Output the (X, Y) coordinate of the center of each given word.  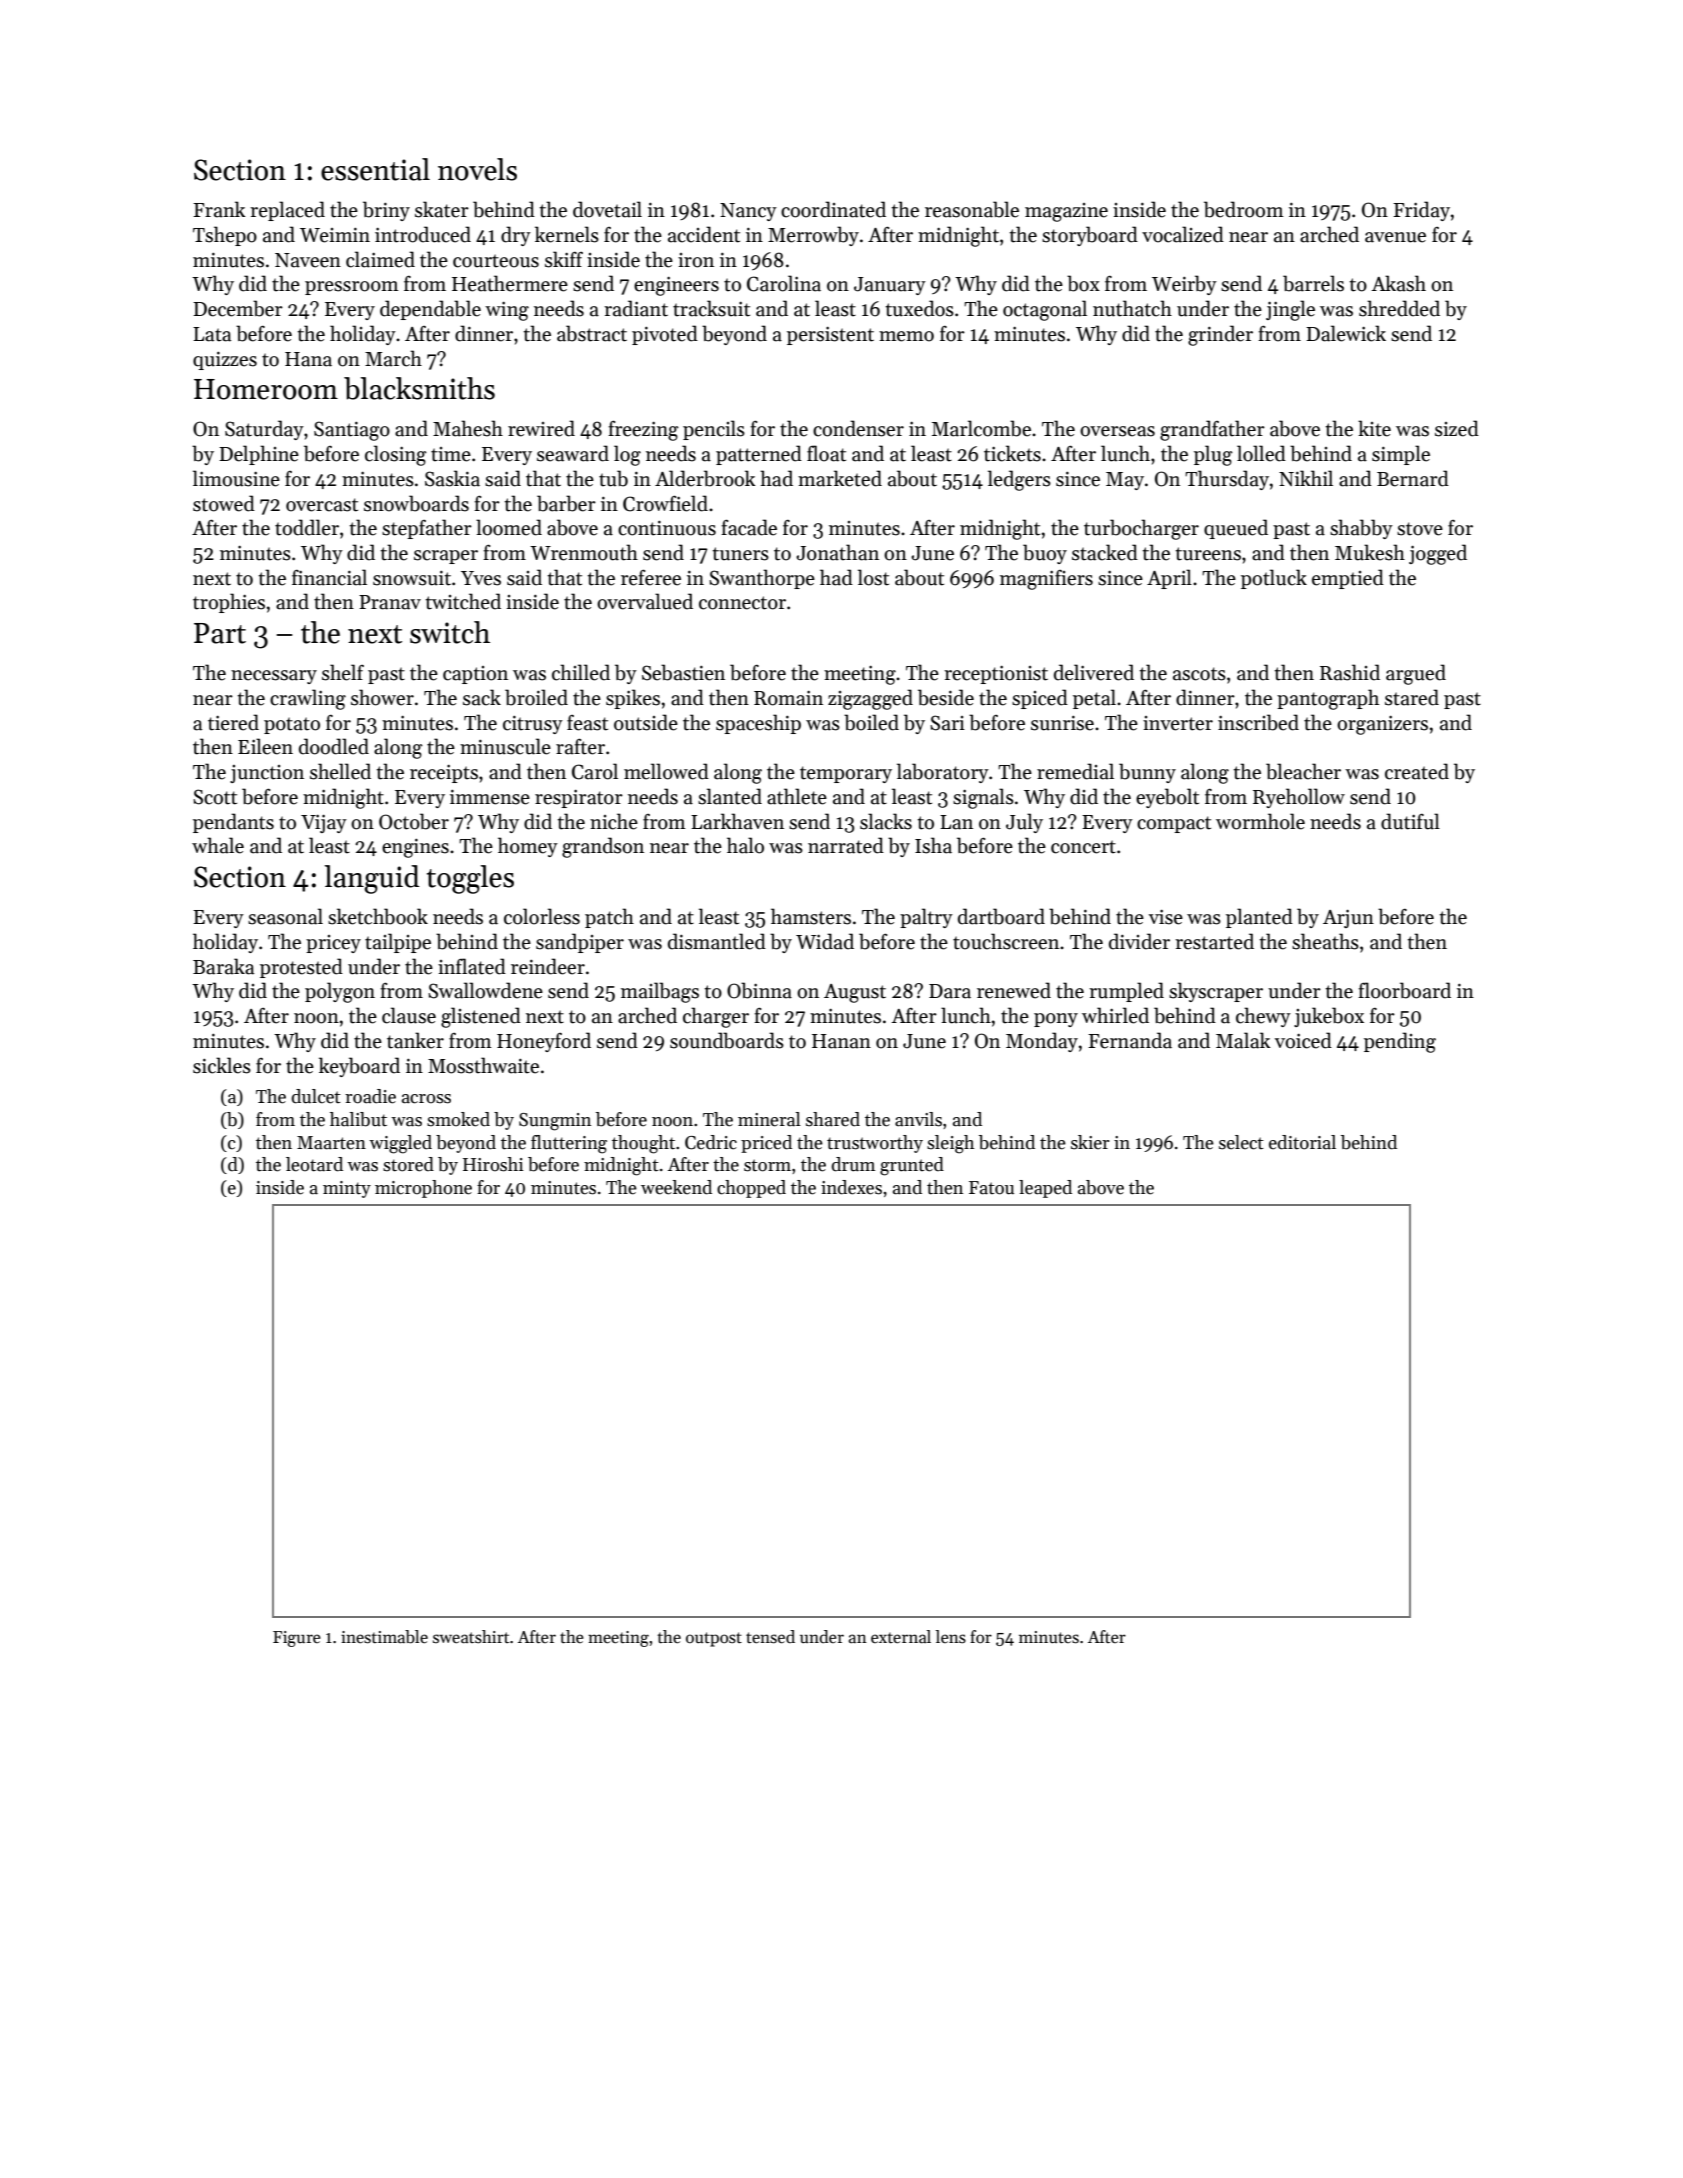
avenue (1395, 237)
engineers (676, 286)
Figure (297, 1639)
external (901, 1637)
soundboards (727, 1040)
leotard (314, 1164)
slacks (886, 821)
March (393, 358)
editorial (1302, 1142)
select (1241, 1142)
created (1417, 771)
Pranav (390, 602)
